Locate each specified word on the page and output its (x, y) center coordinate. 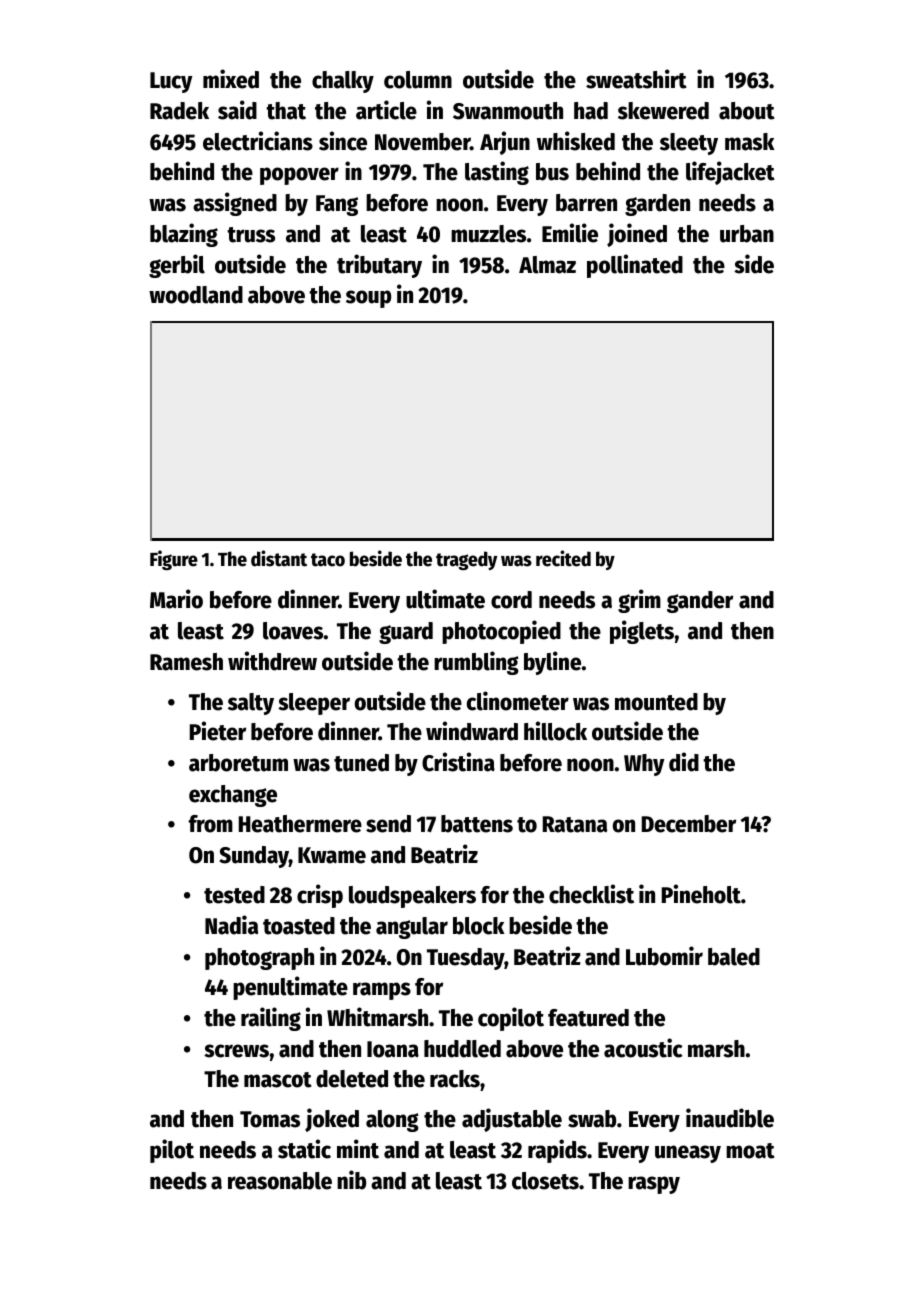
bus (552, 172)
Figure (174, 560)
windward (472, 731)
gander (700, 602)
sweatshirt (636, 79)
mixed (231, 79)
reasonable (280, 1181)
